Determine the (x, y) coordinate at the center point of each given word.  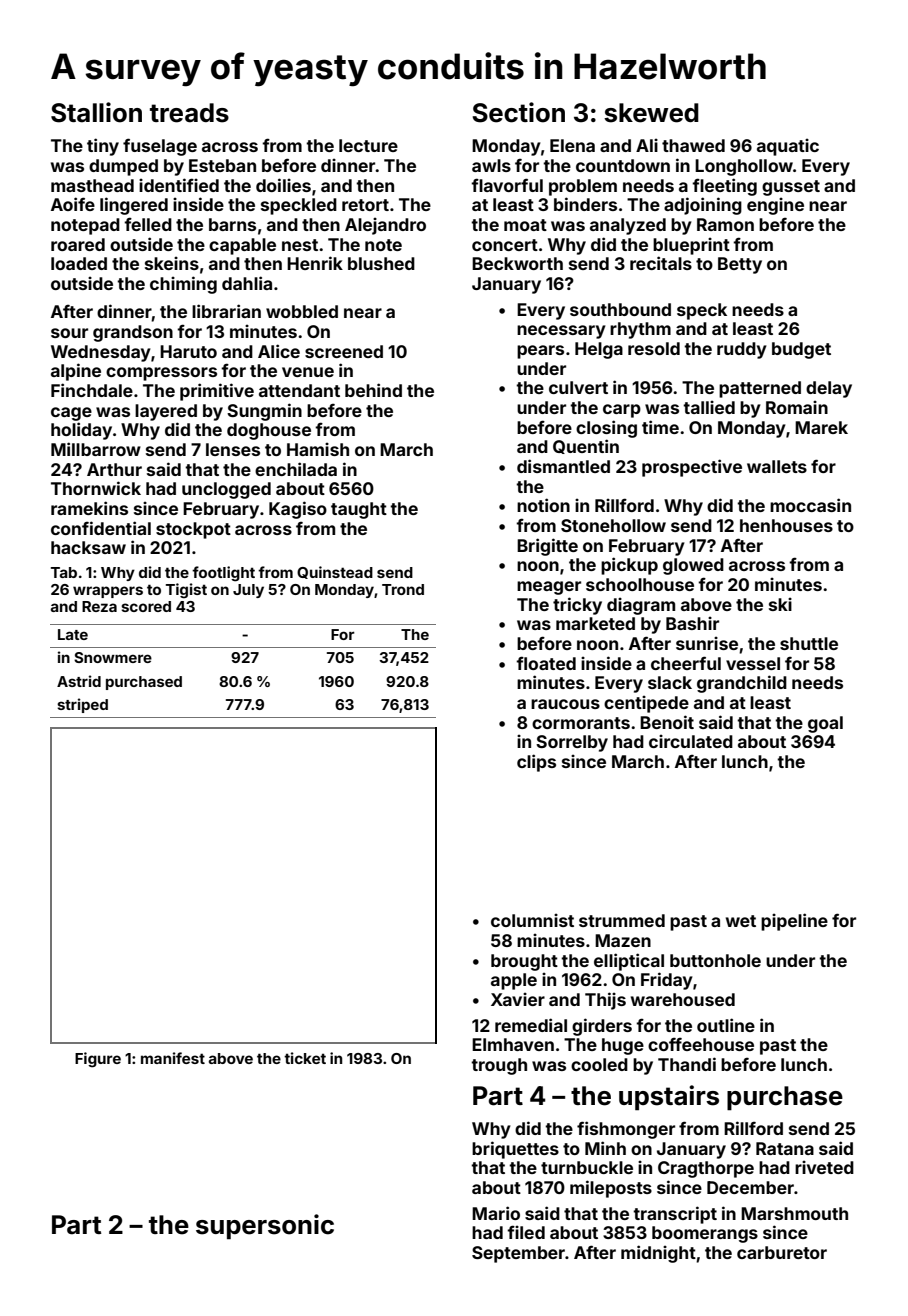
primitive (217, 392)
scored (146, 606)
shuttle (809, 643)
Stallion (96, 112)
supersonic (265, 1227)
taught (359, 510)
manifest (173, 1058)
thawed (693, 145)
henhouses (786, 525)
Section (519, 112)
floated (546, 663)
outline (726, 1025)
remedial (531, 1025)
